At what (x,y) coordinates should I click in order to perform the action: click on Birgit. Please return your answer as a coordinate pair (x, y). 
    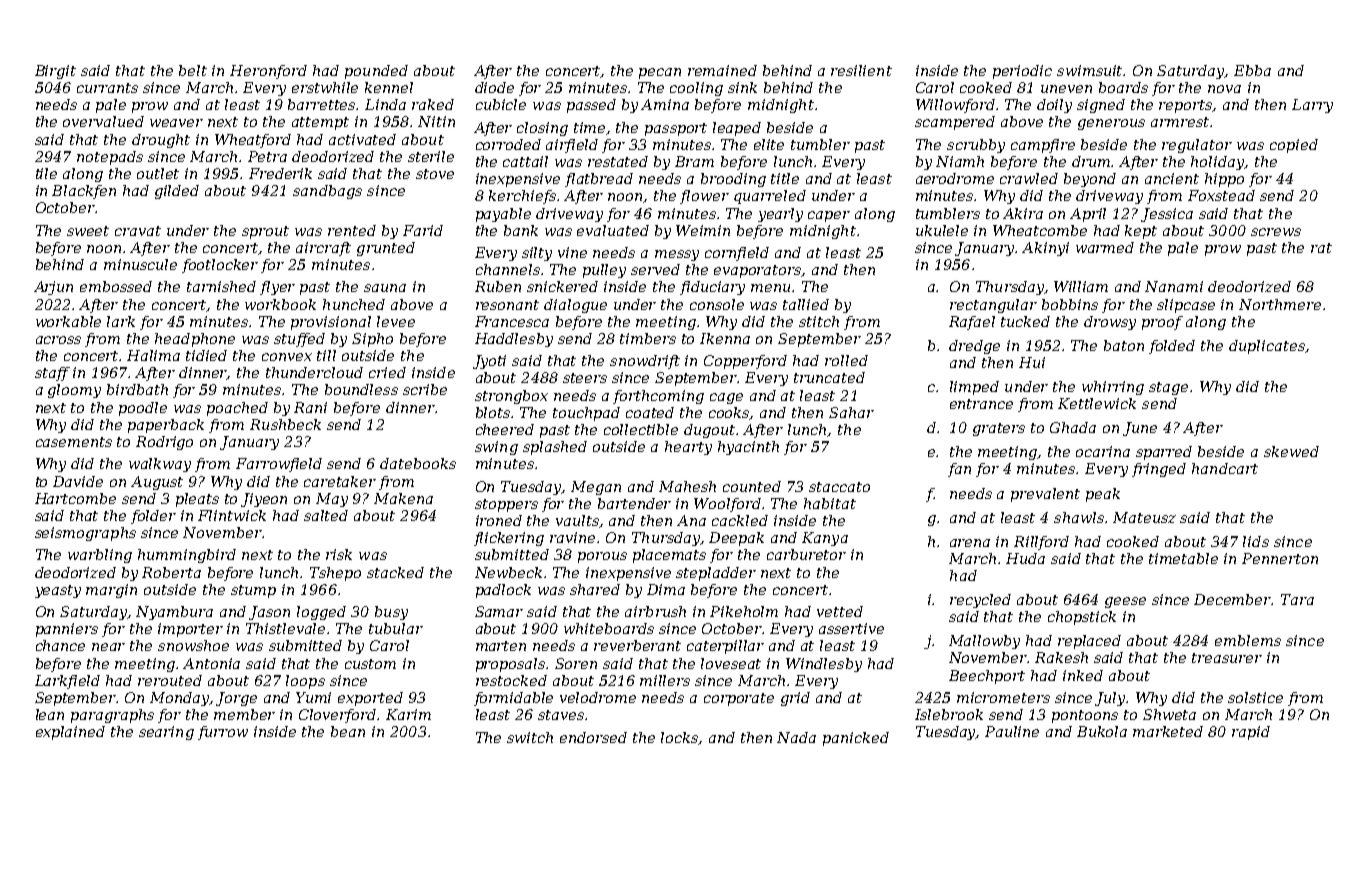
    Looking at the image, I should click on (55, 72).
